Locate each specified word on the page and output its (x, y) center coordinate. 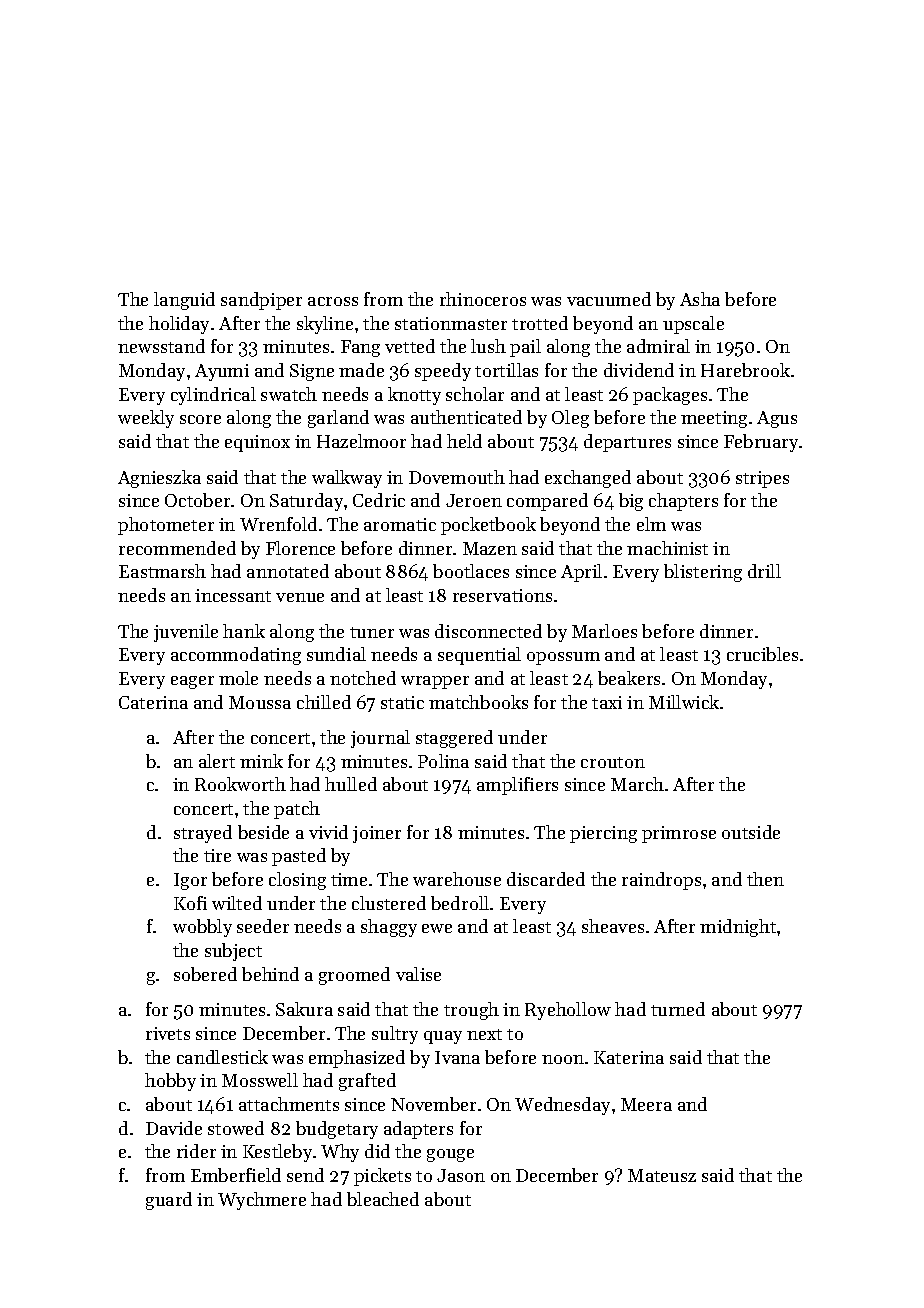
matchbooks (478, 702)
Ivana (457, 1057)
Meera (646, 1104)
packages (670, 396)
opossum (563, 658)
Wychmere (262, 1201)
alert (217, 761)
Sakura (304, 1009)
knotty (414, 396)
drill (764, 571)
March (637, 784)
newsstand (161, 346)
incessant (233, 595)
